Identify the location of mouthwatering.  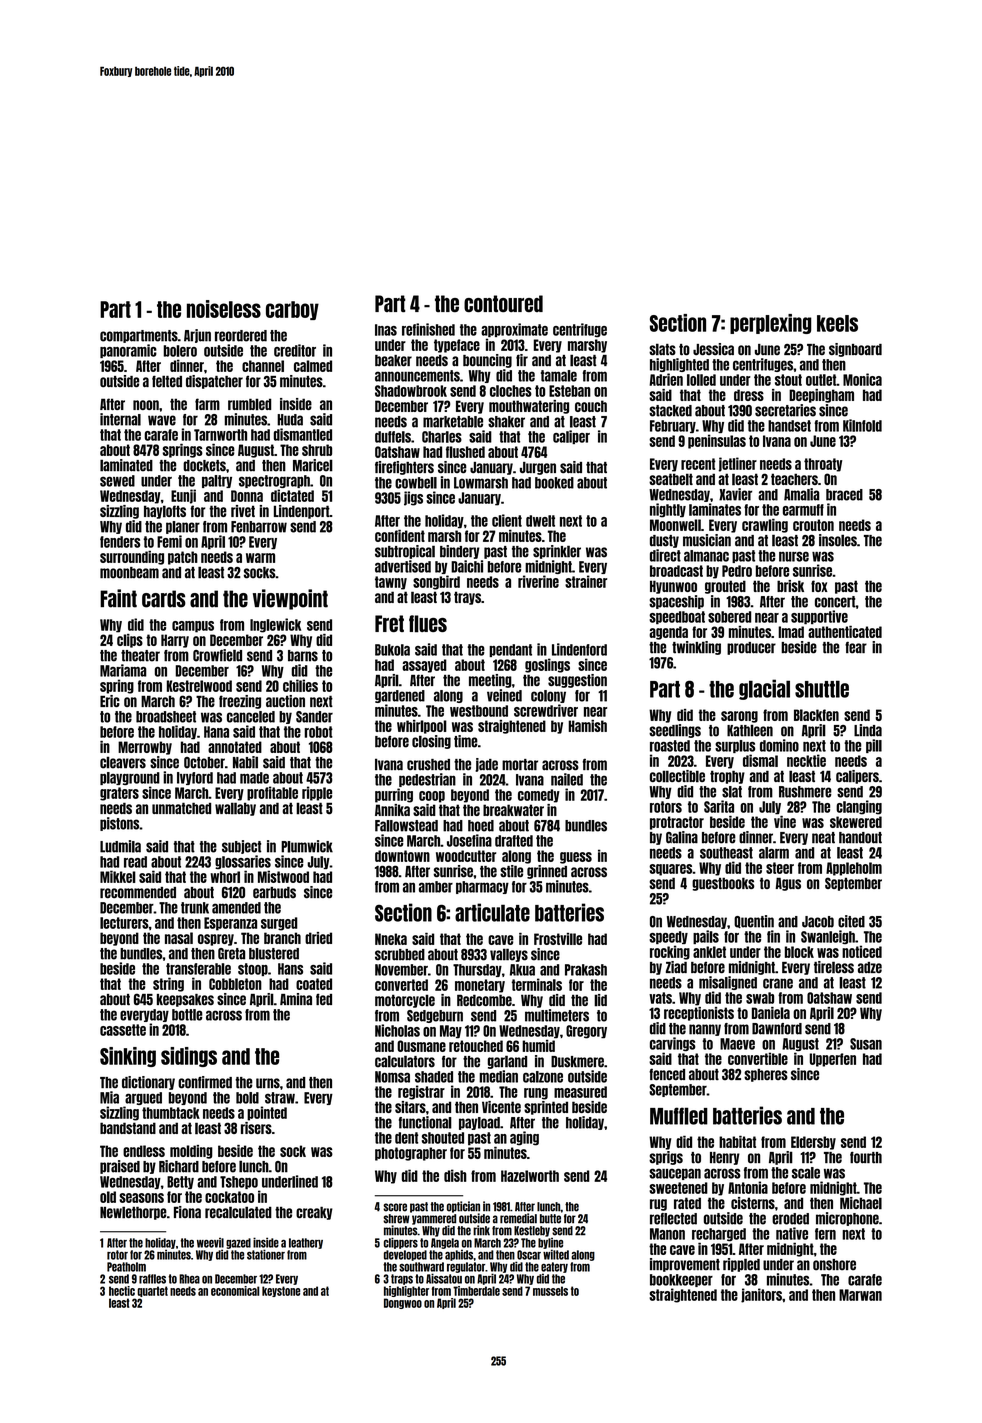
(529, 407).
